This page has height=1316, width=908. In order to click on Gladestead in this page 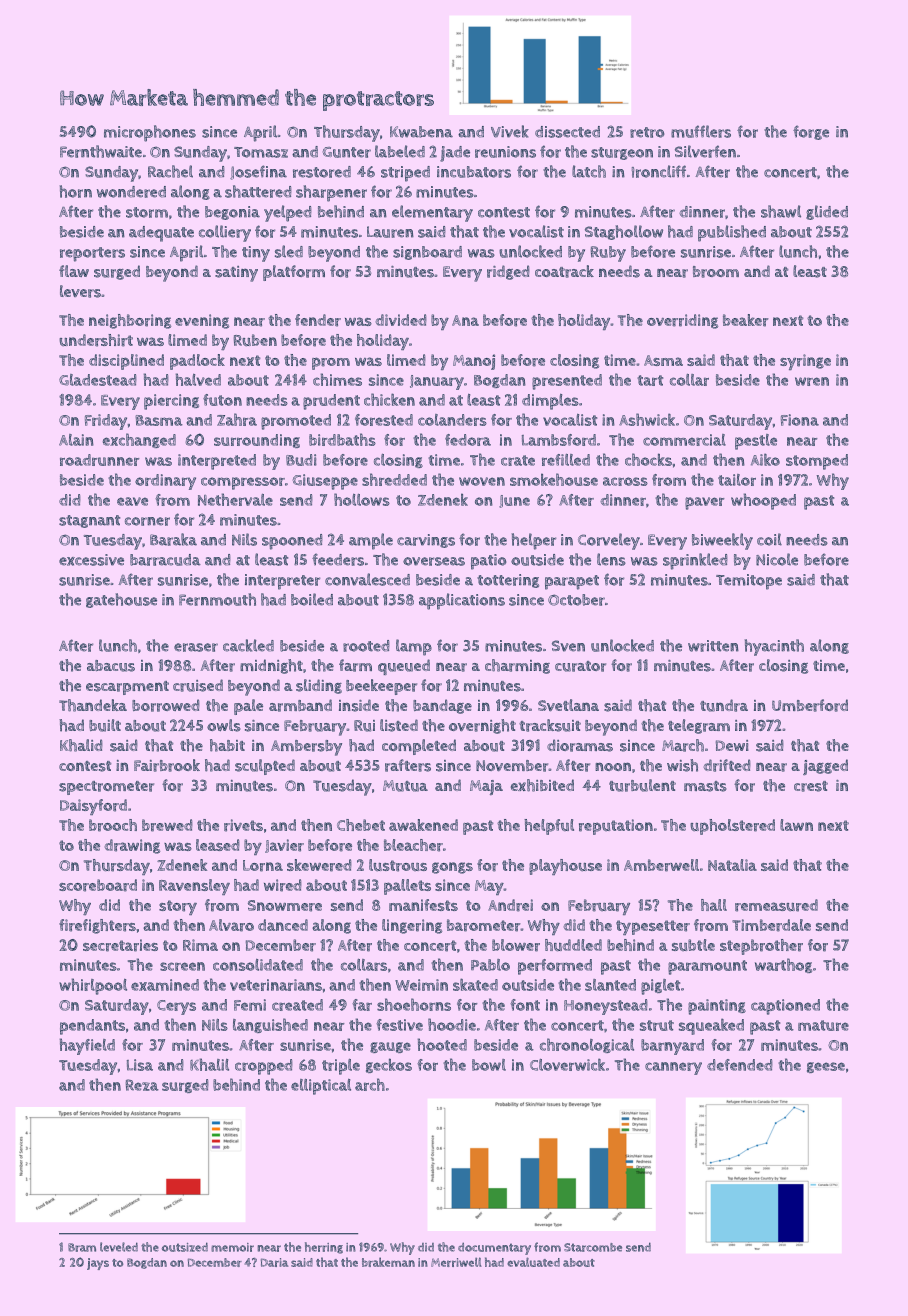, I will do `click(98, 380)`.
